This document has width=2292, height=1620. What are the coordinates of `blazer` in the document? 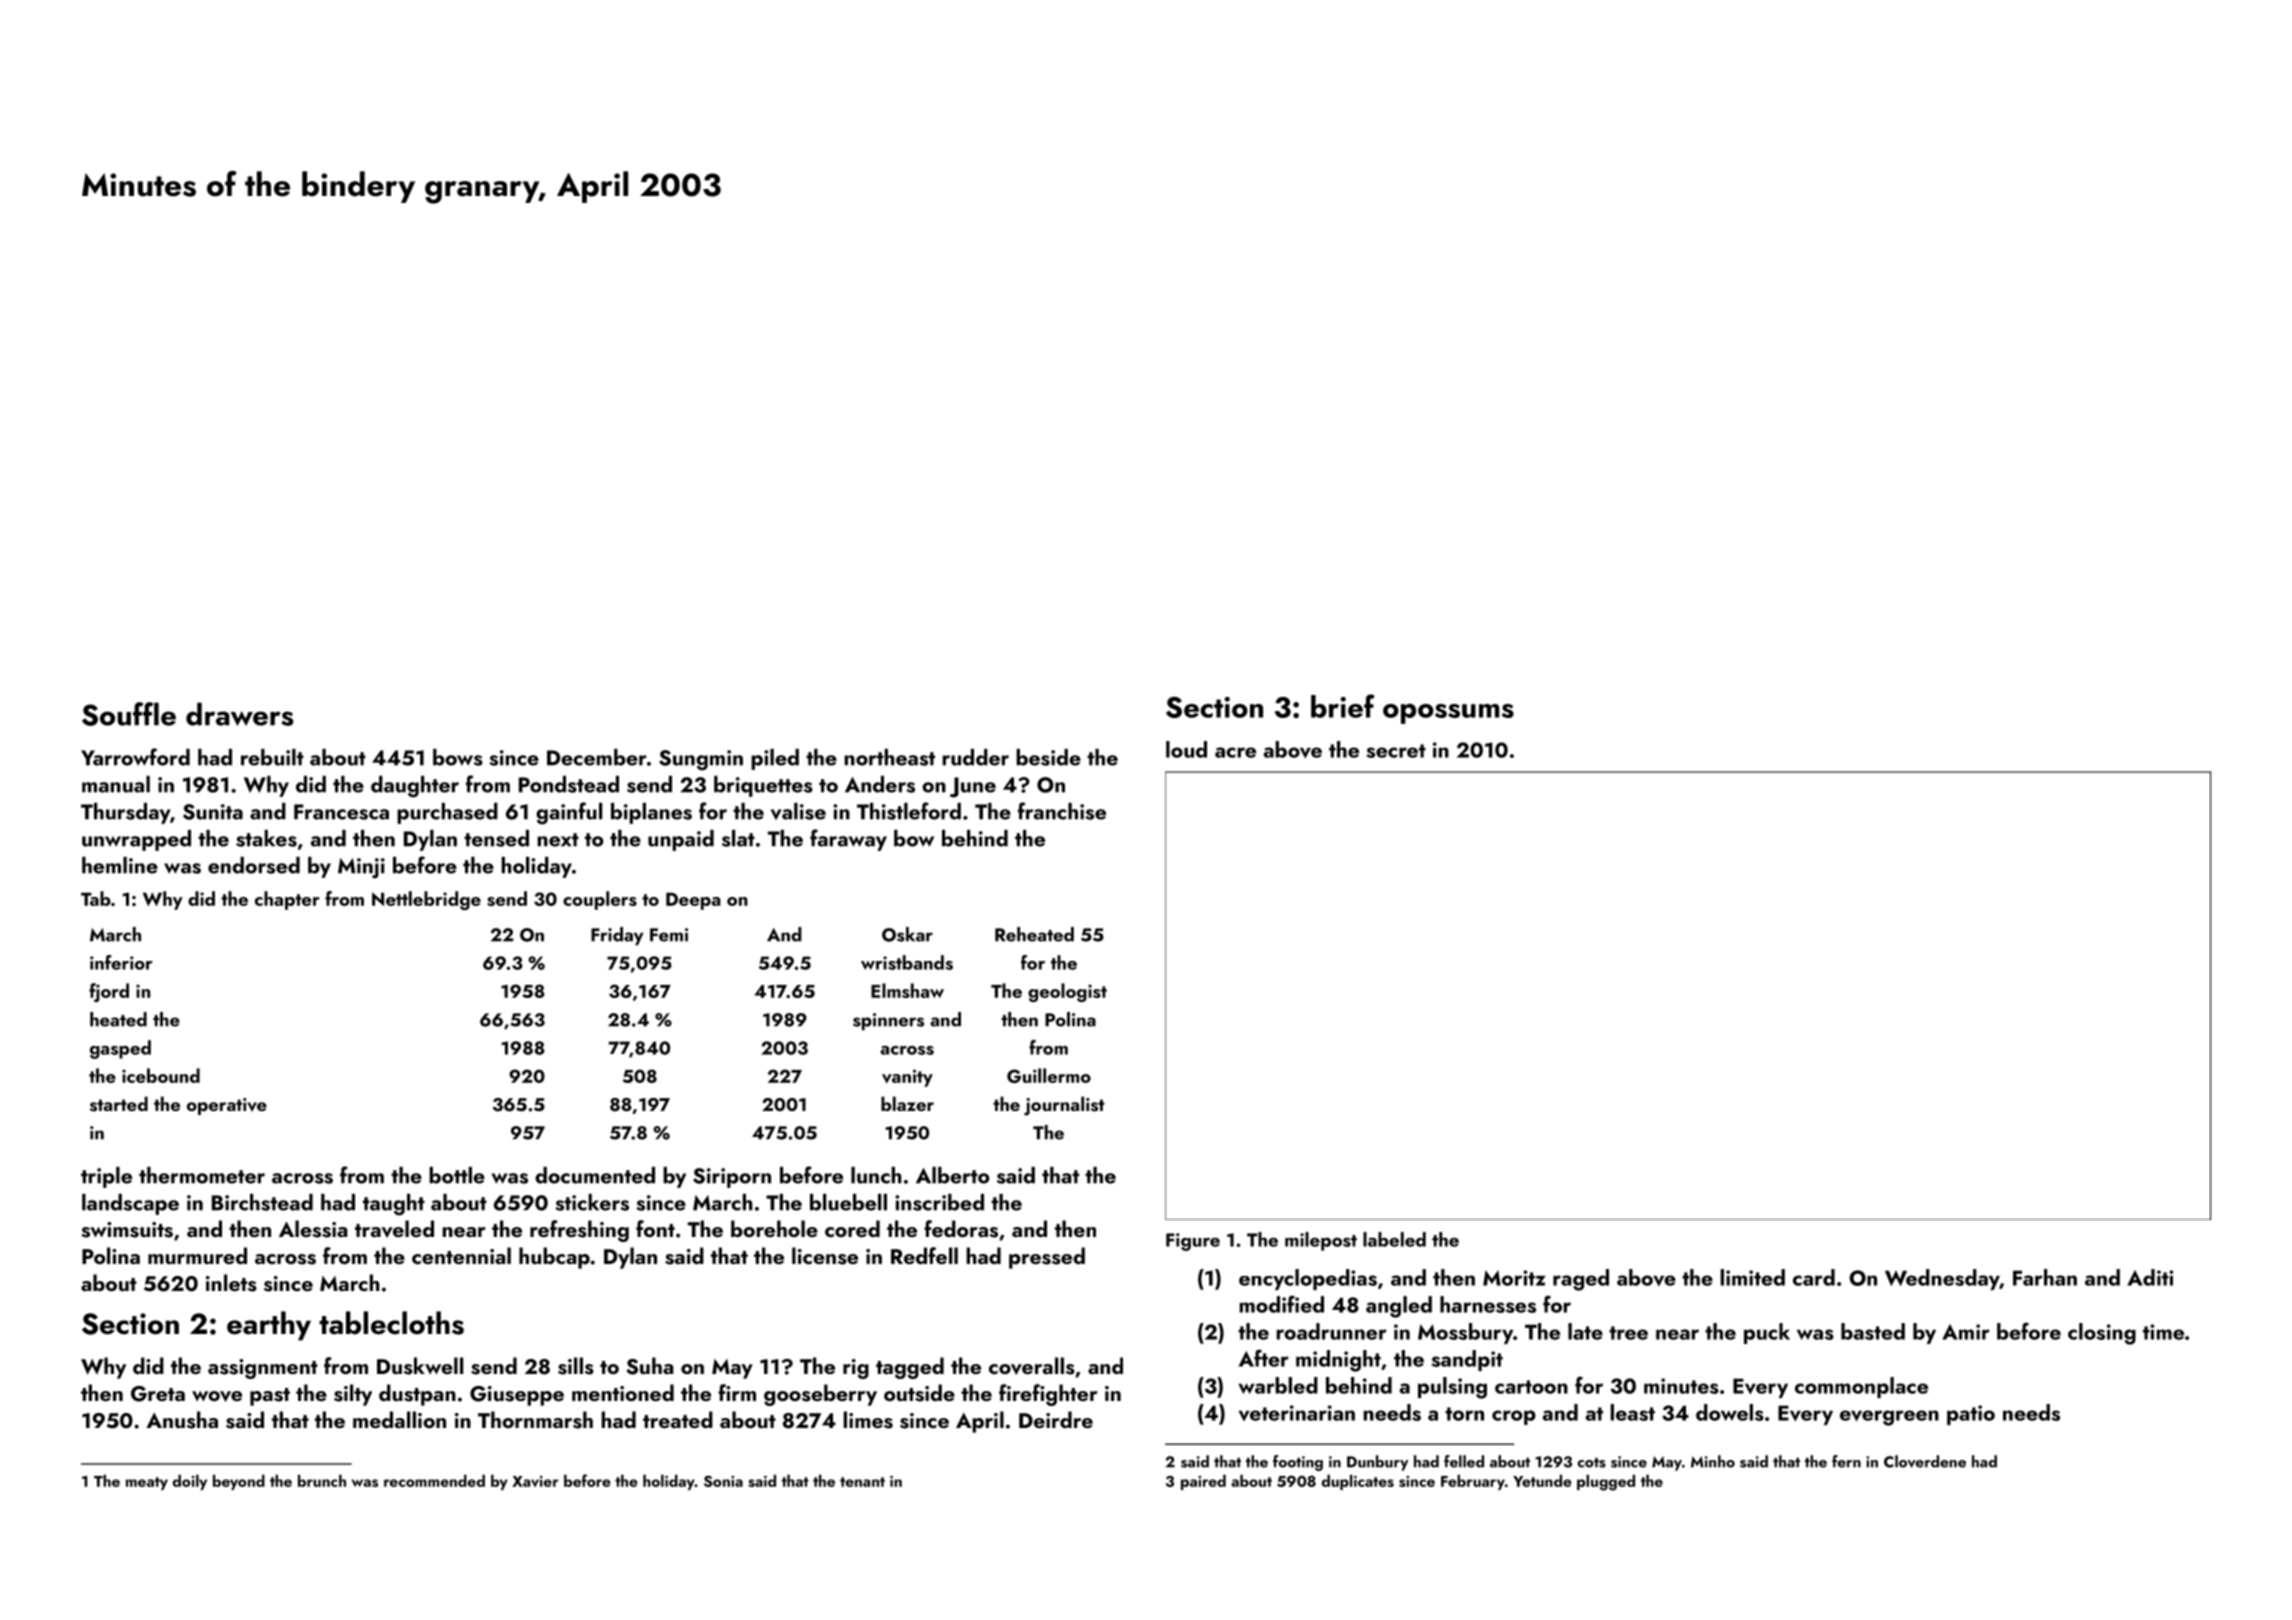 It's located at (907, 1103).
